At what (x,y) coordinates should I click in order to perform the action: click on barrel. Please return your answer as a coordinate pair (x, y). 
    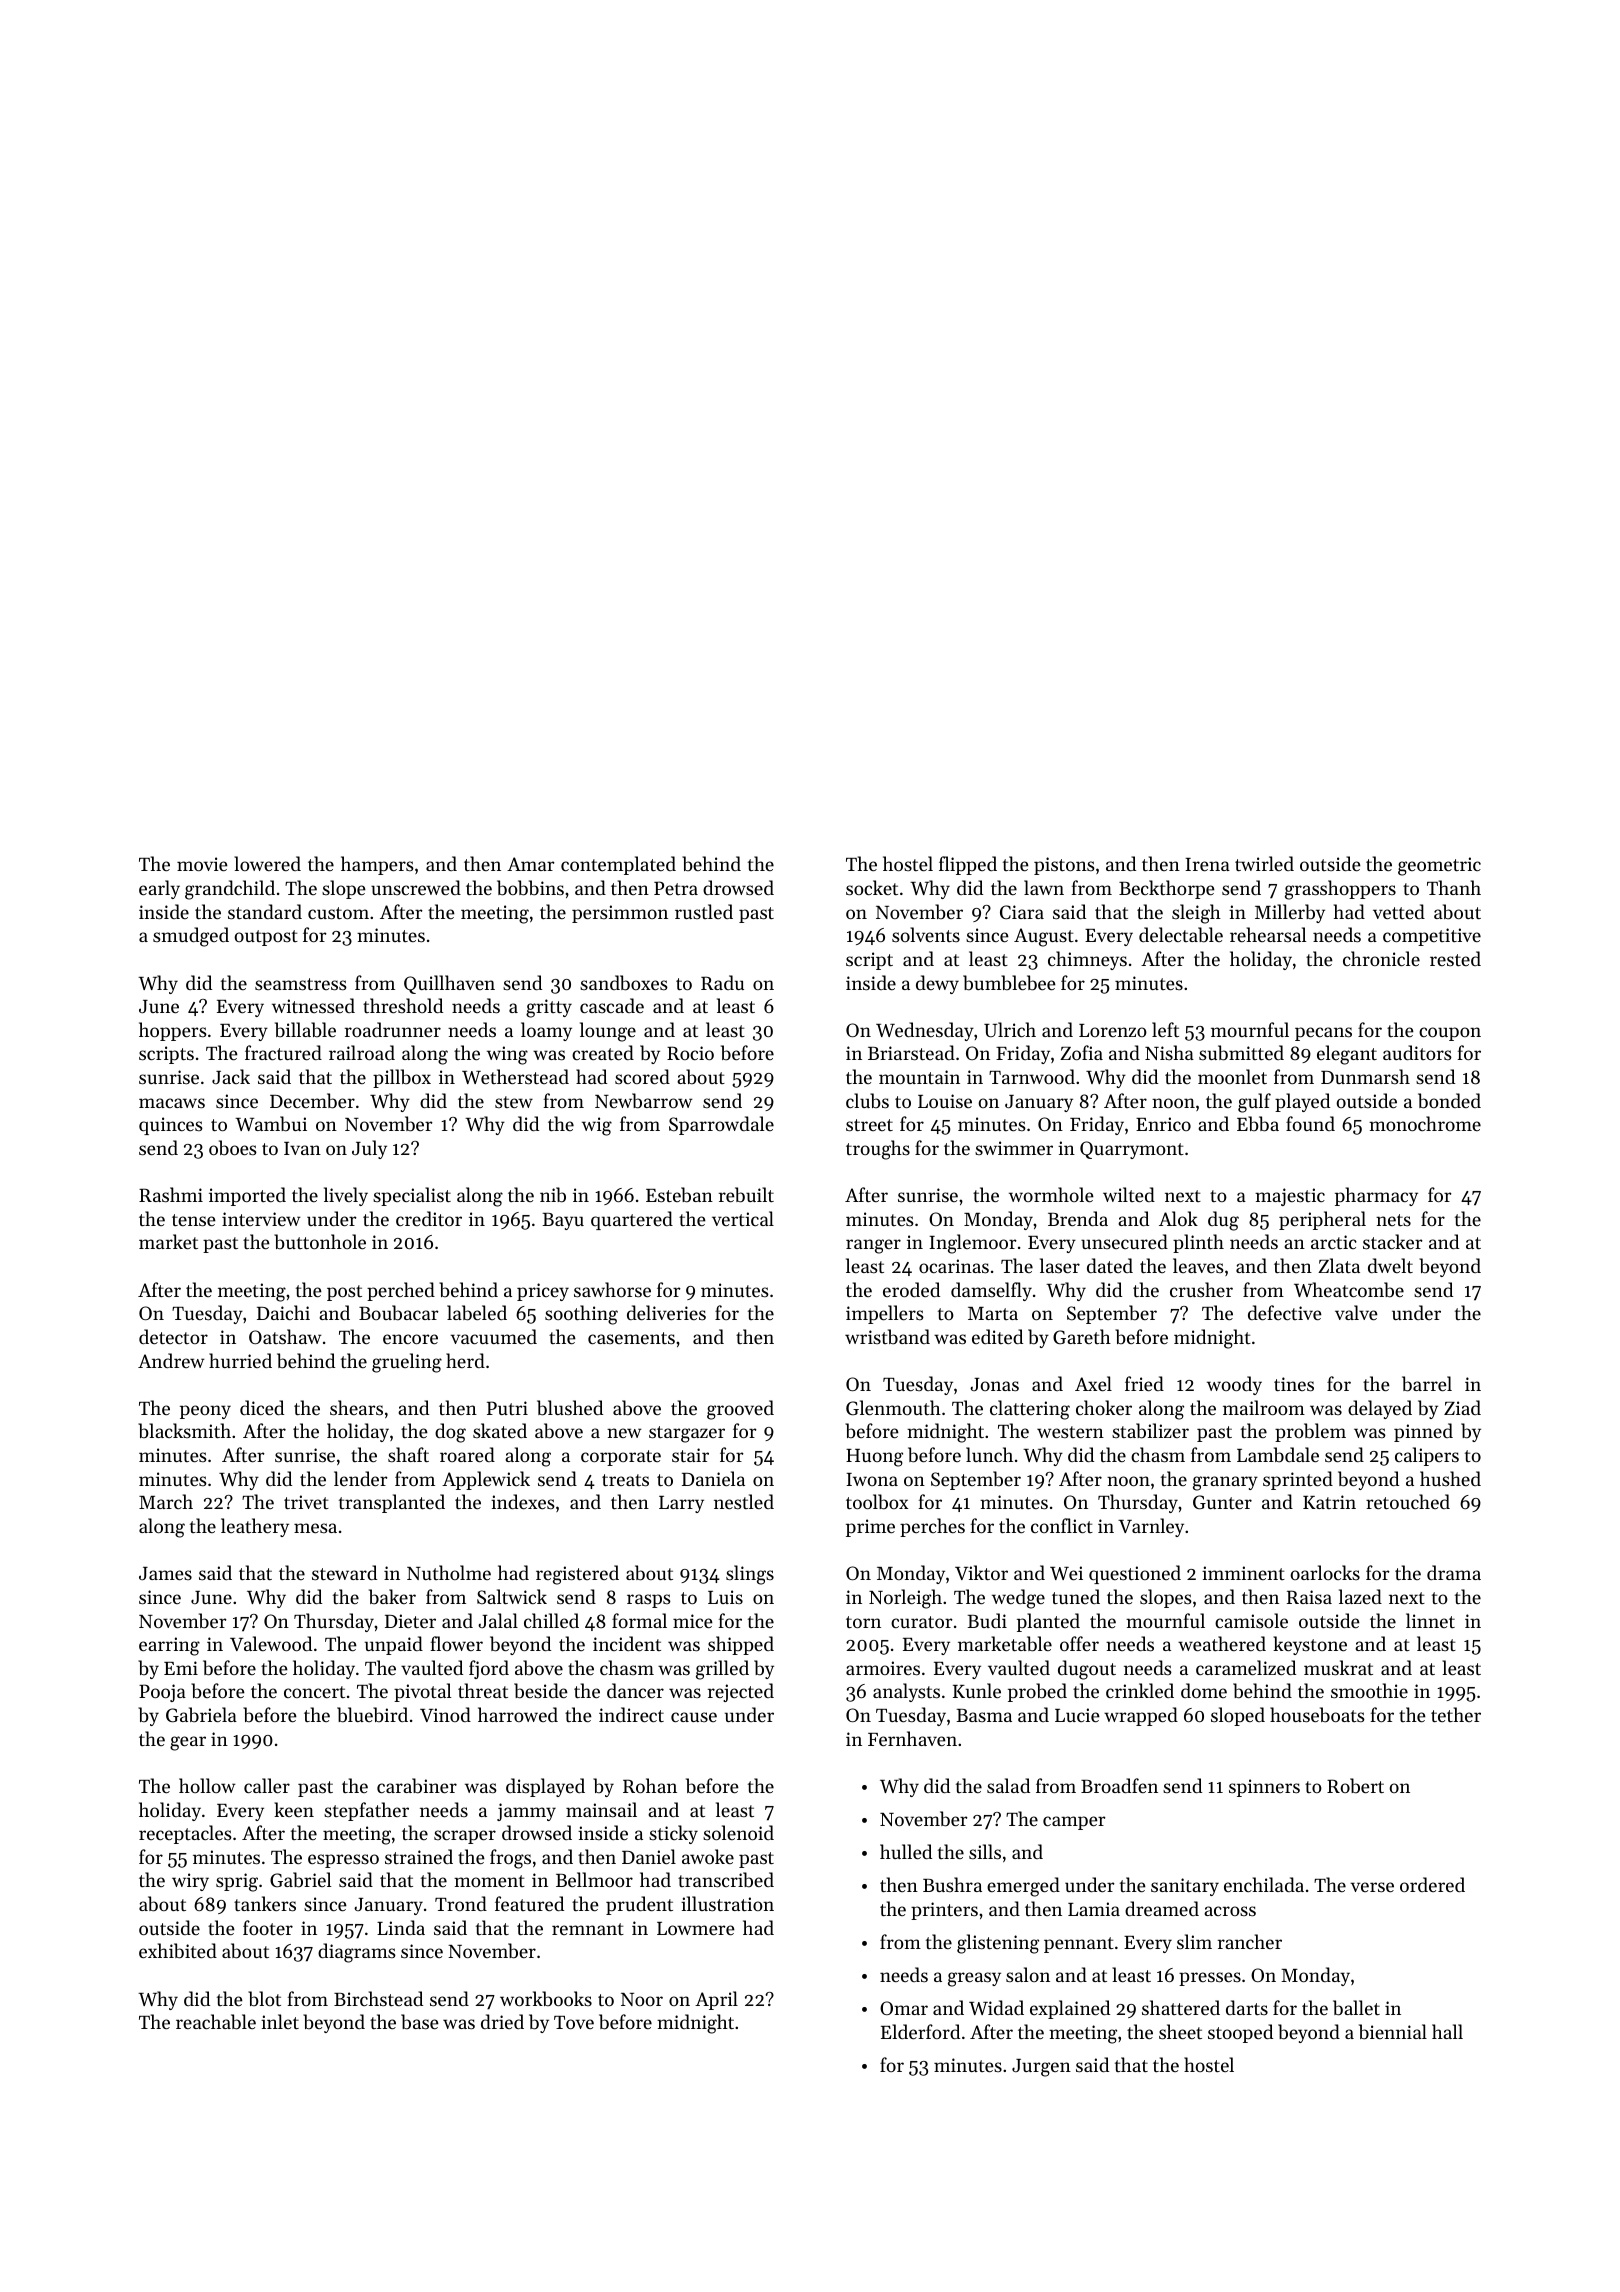
    Looking at the image, I should click on (1427, 1384).
